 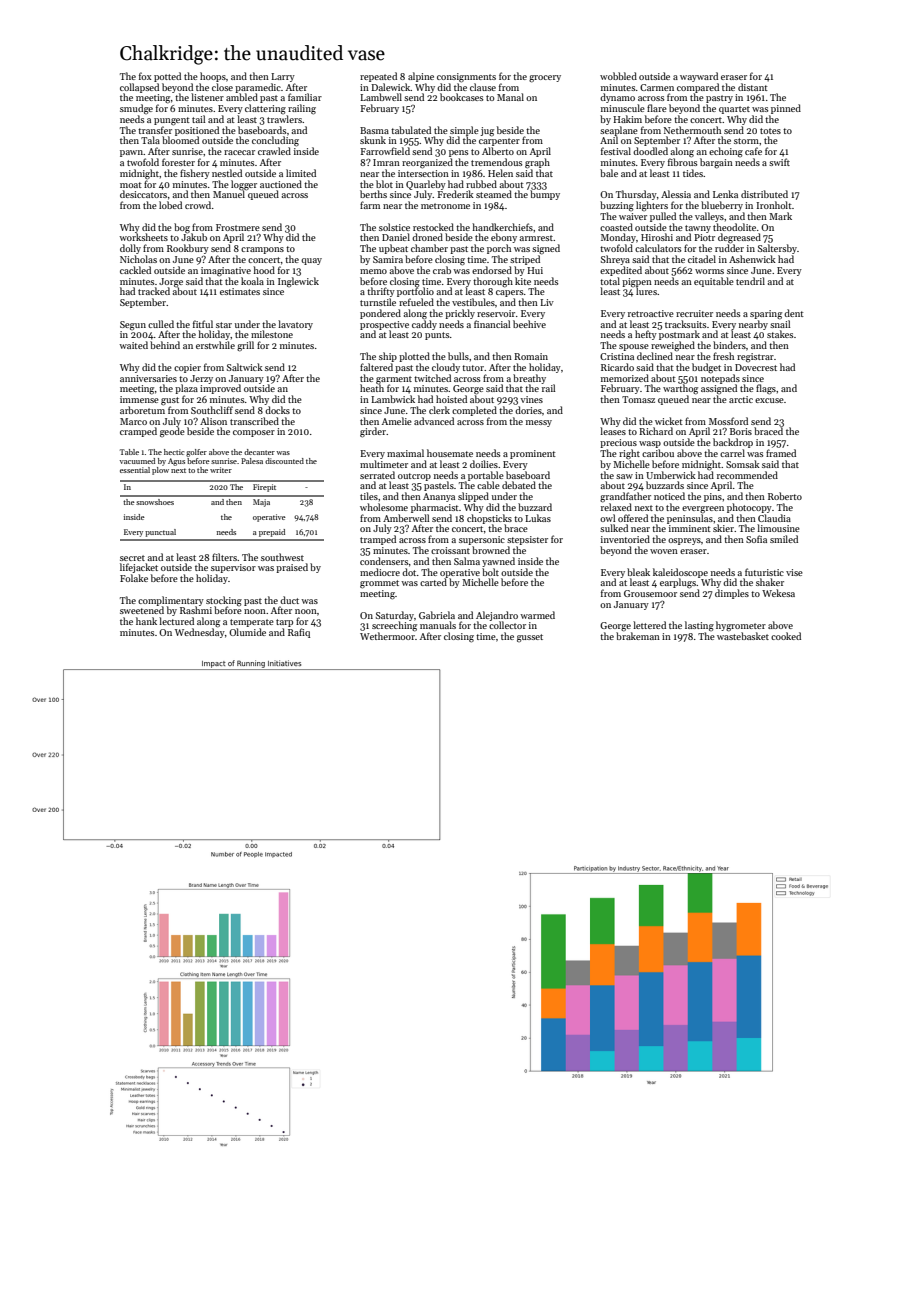 I want to click on Ironholt, so click(x=774, y=205).
